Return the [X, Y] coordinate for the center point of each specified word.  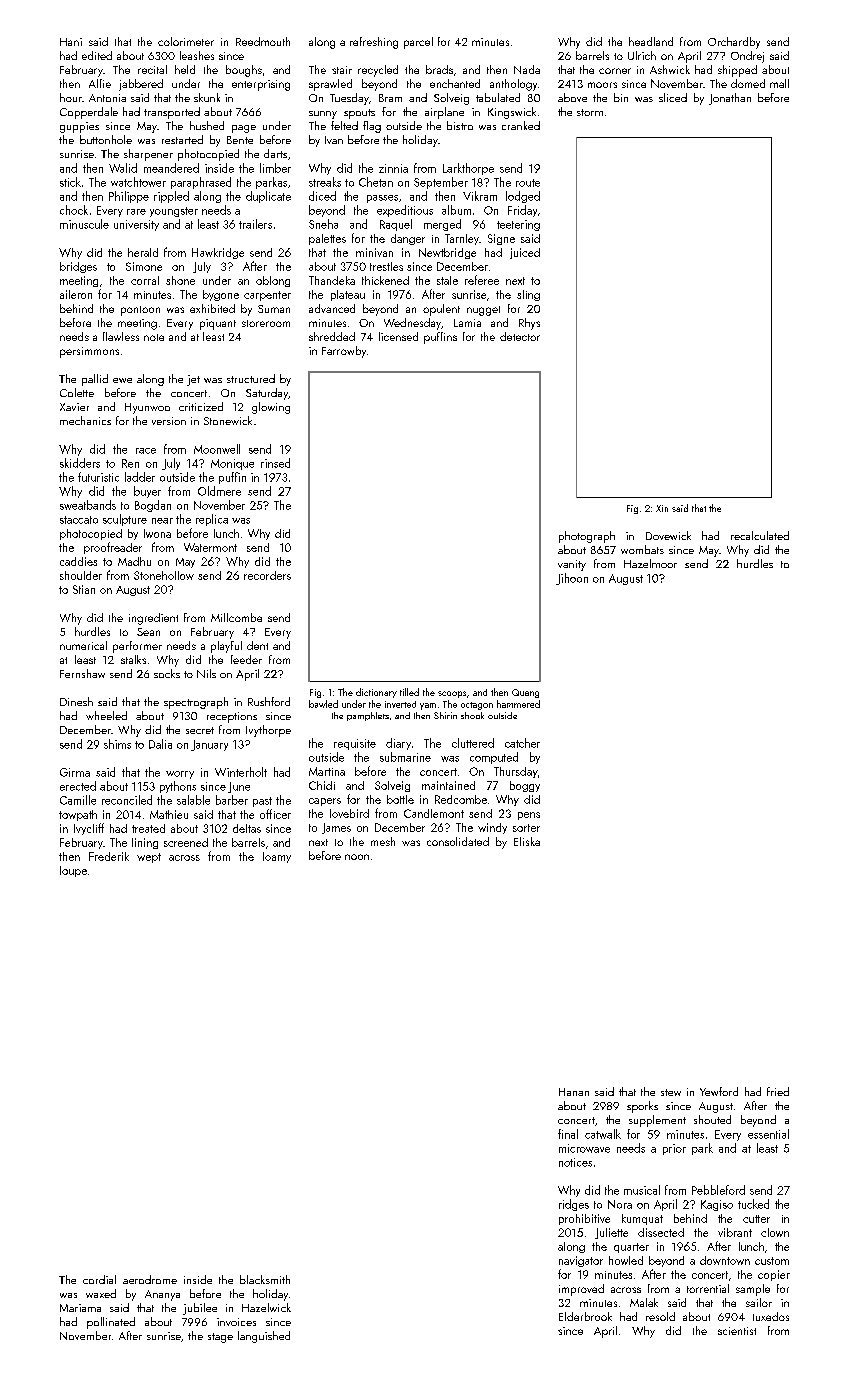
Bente [240, 140]
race [146, 451]
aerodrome [150, 1279]
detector [520, 336]
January [209, 745]
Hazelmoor [650, 563]
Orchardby [734, 43]
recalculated [760, 535]
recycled [378, 71]
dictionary [376, 693]
